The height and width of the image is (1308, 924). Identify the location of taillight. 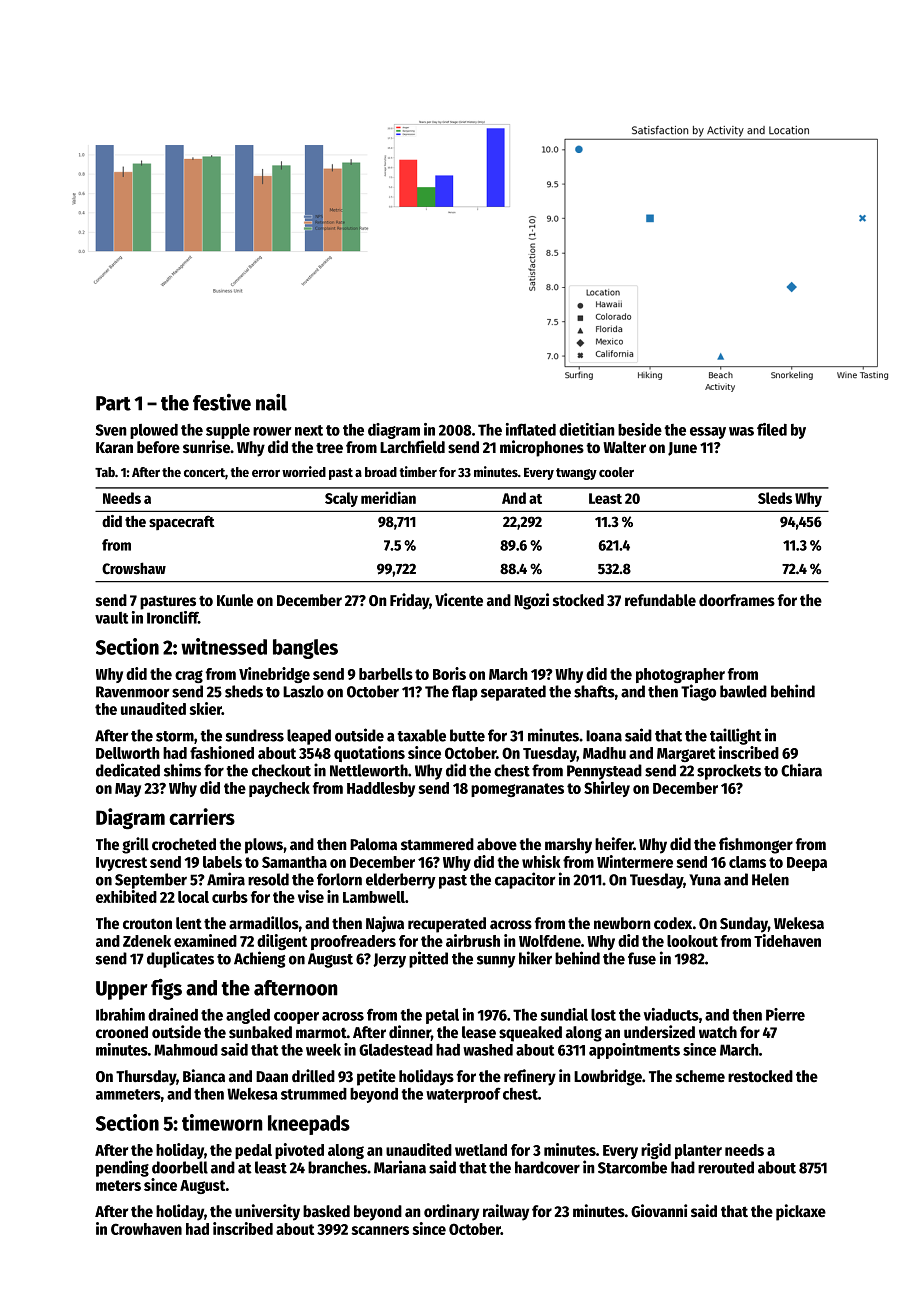
(736, 736).
